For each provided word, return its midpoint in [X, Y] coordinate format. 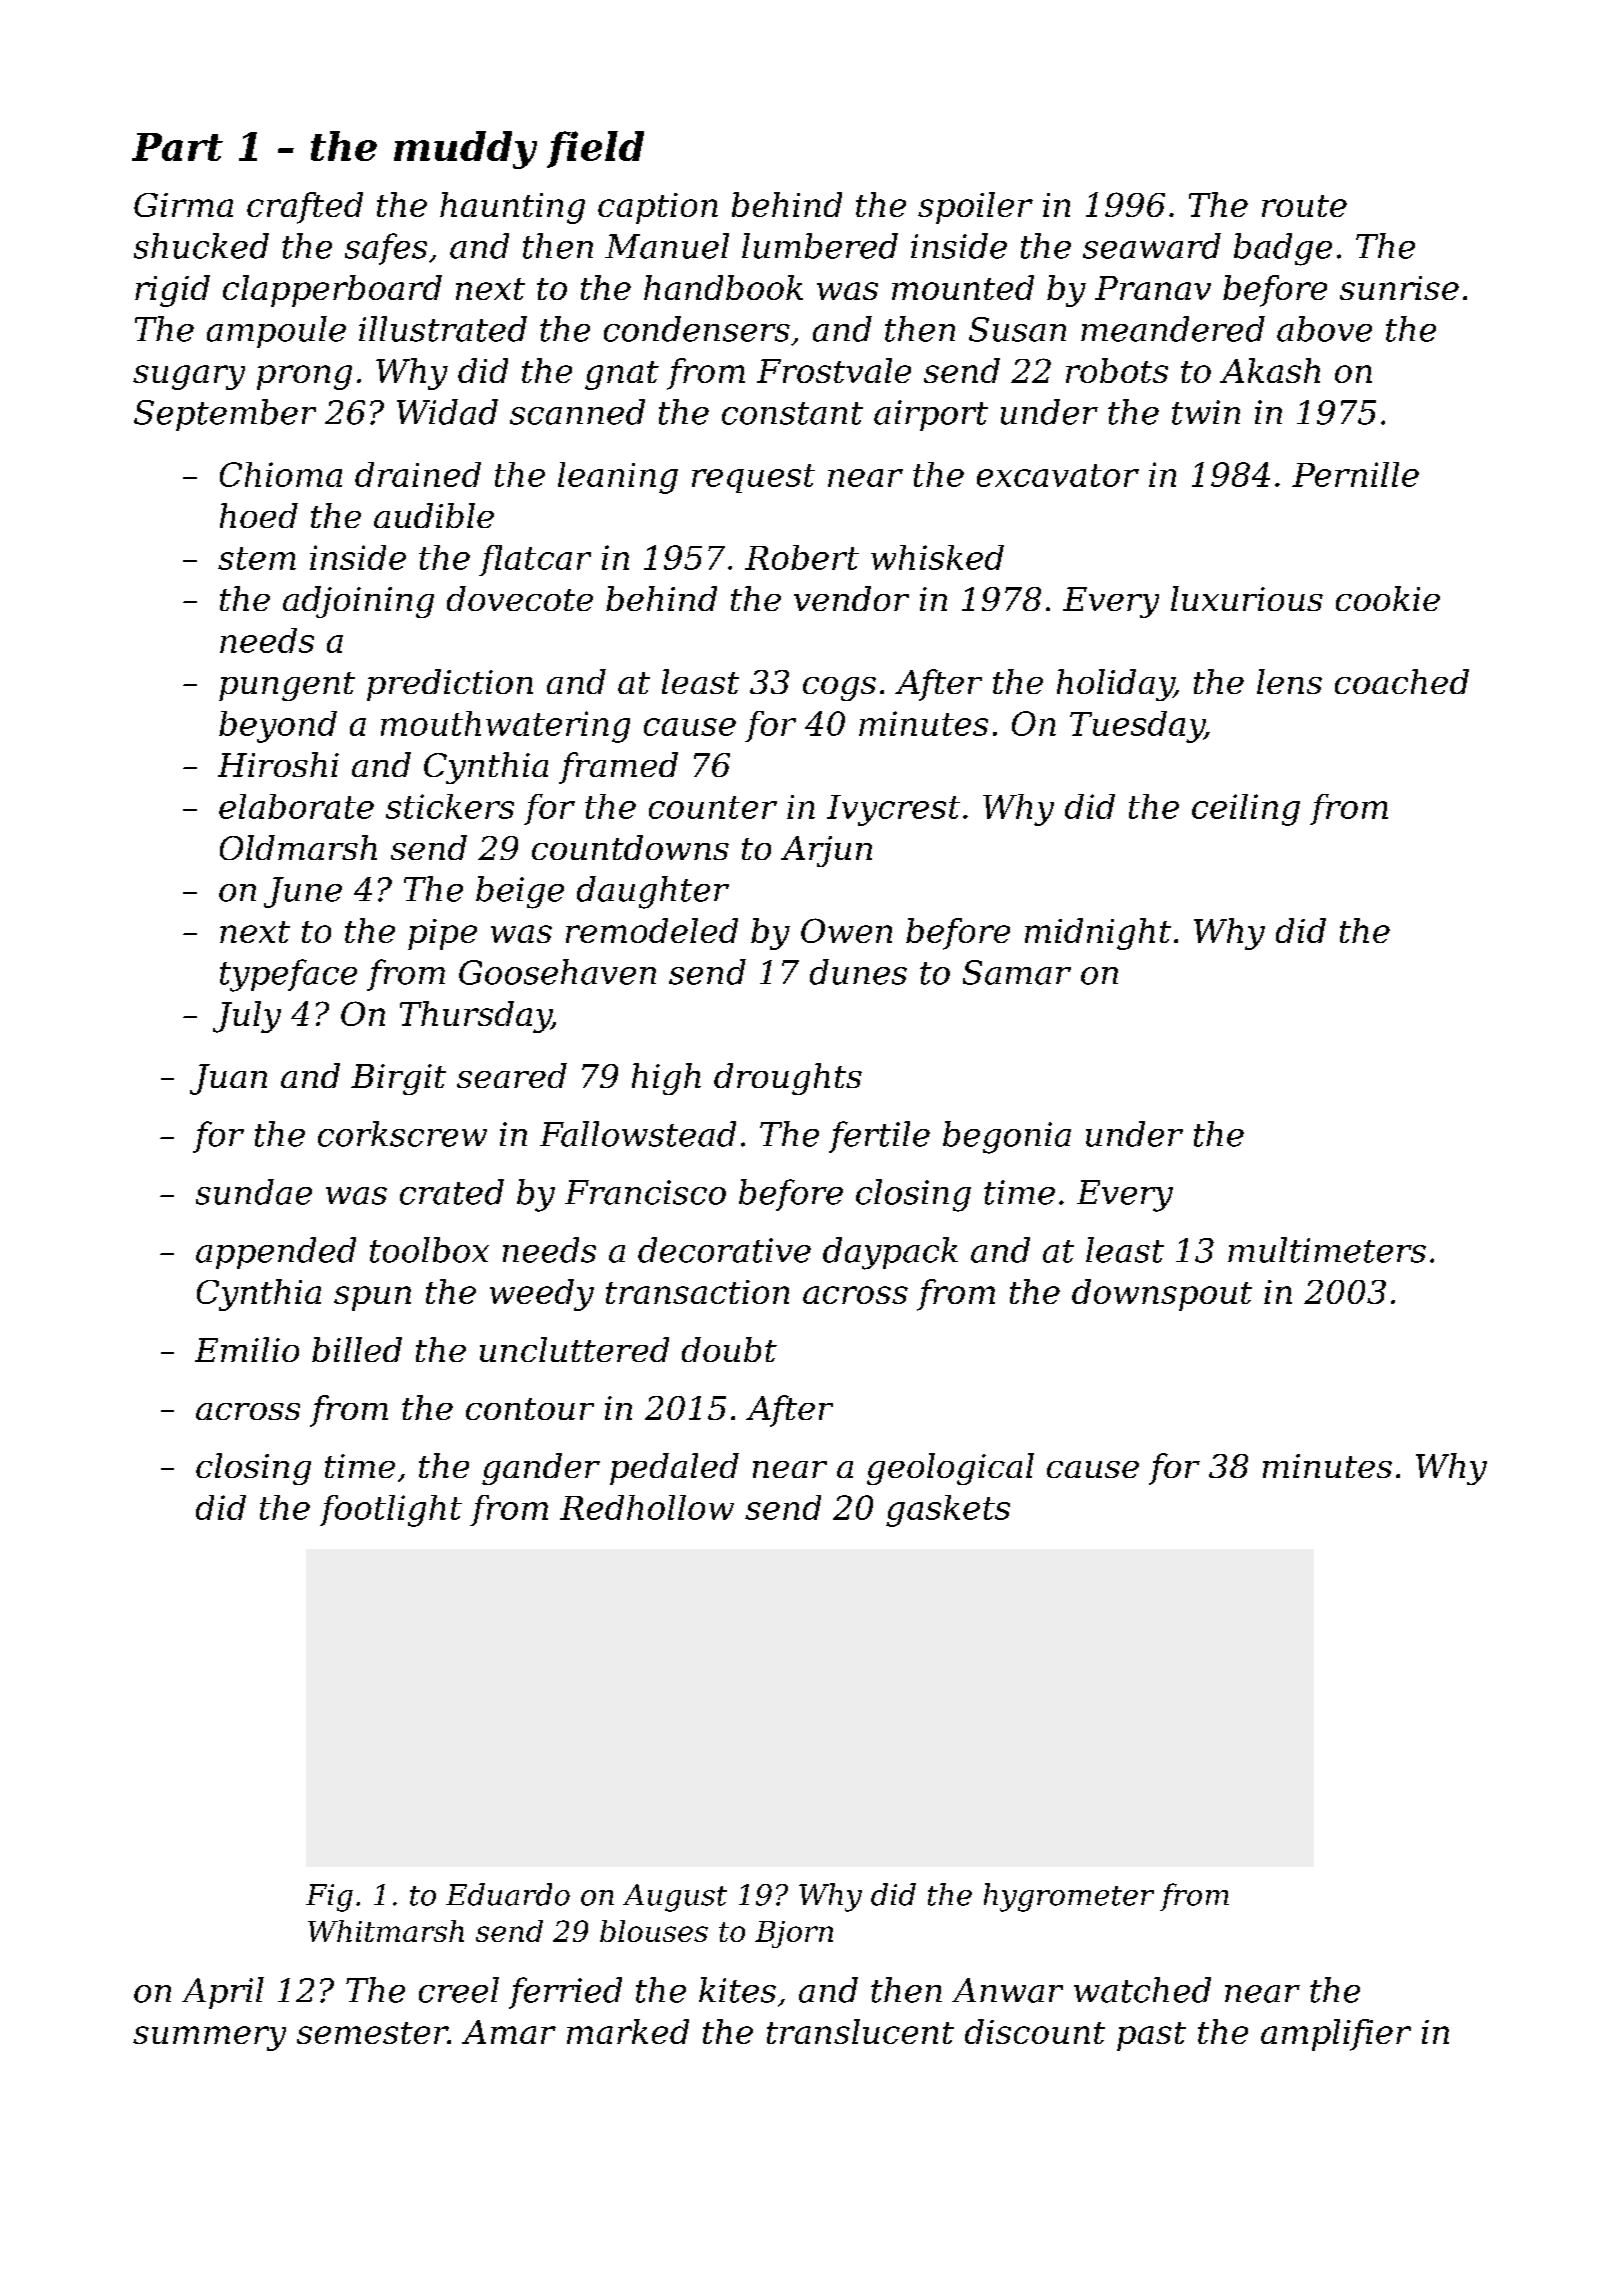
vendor [851, 598]
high [666, 1079]
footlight [391, 1511]
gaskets [948, 1511]
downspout [1162, 1295]
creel [459, 1990]
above [1324, 329]
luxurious [1247, 598]
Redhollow [647, 1507]
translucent [860, 2031]
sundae [254, 1192]
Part [177, 147]
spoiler [975, 208]
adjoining [358, 602]
